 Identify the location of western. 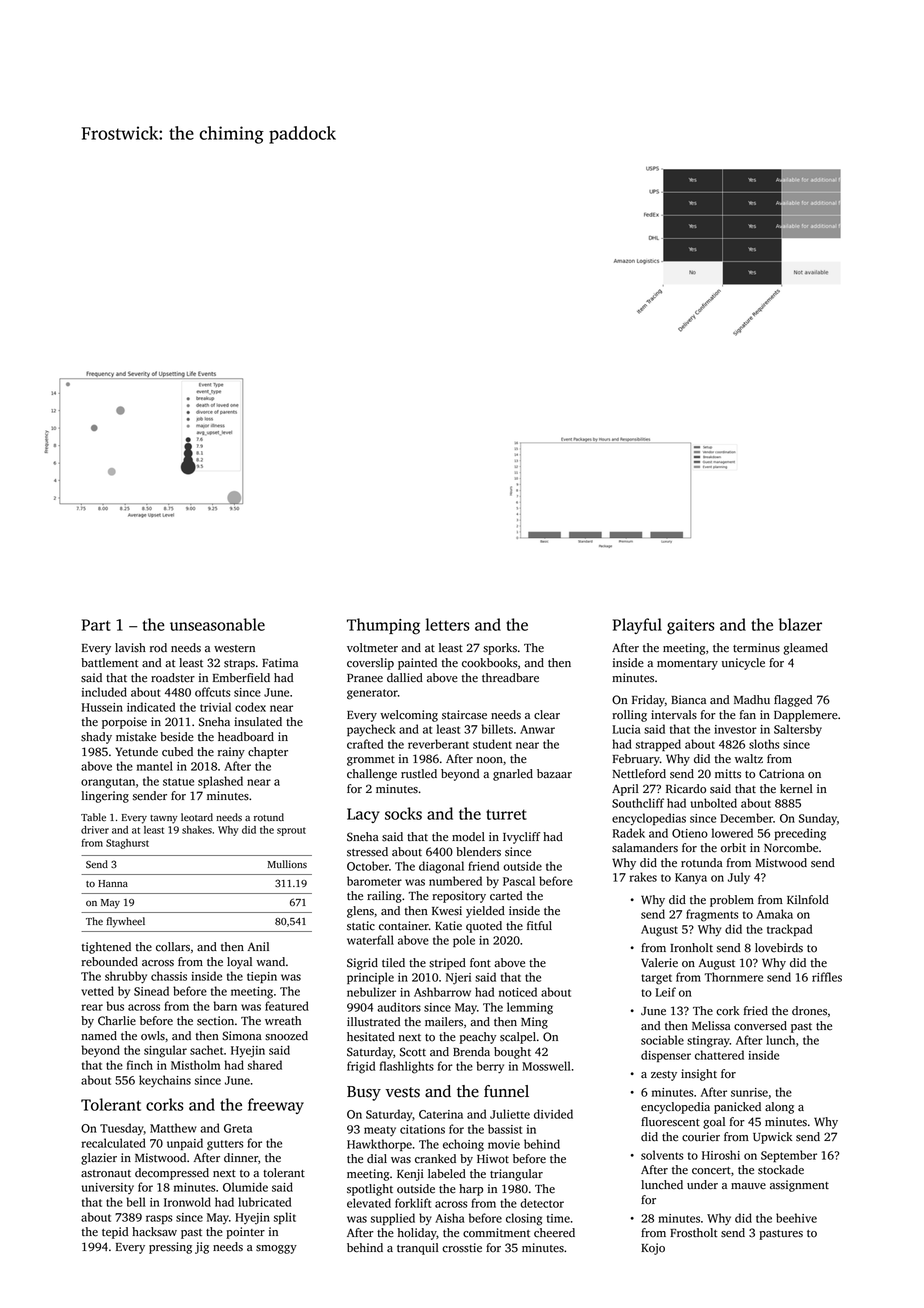
(234, 649).
